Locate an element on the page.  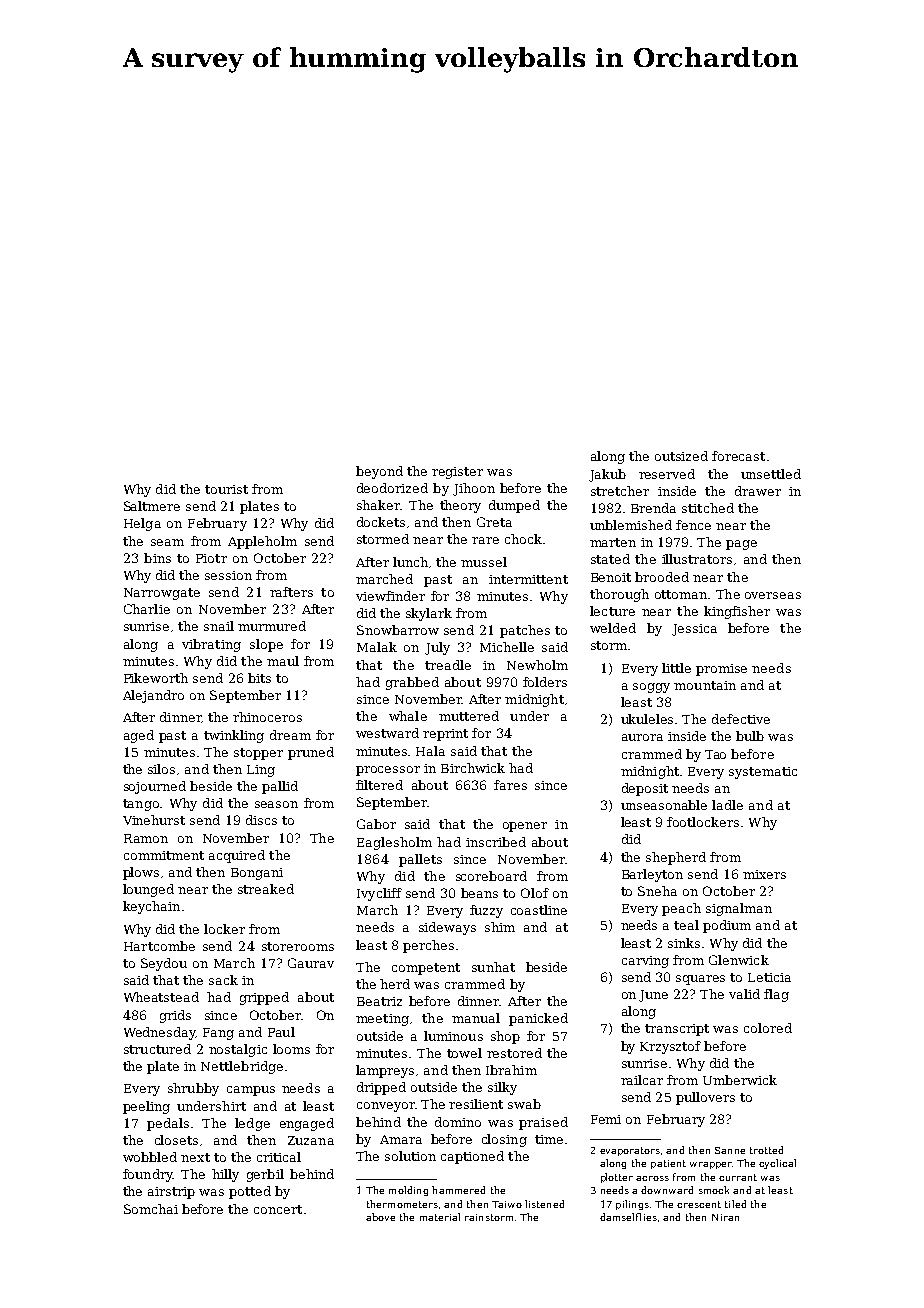
Alejandro is located at coordinates (153, 696).
